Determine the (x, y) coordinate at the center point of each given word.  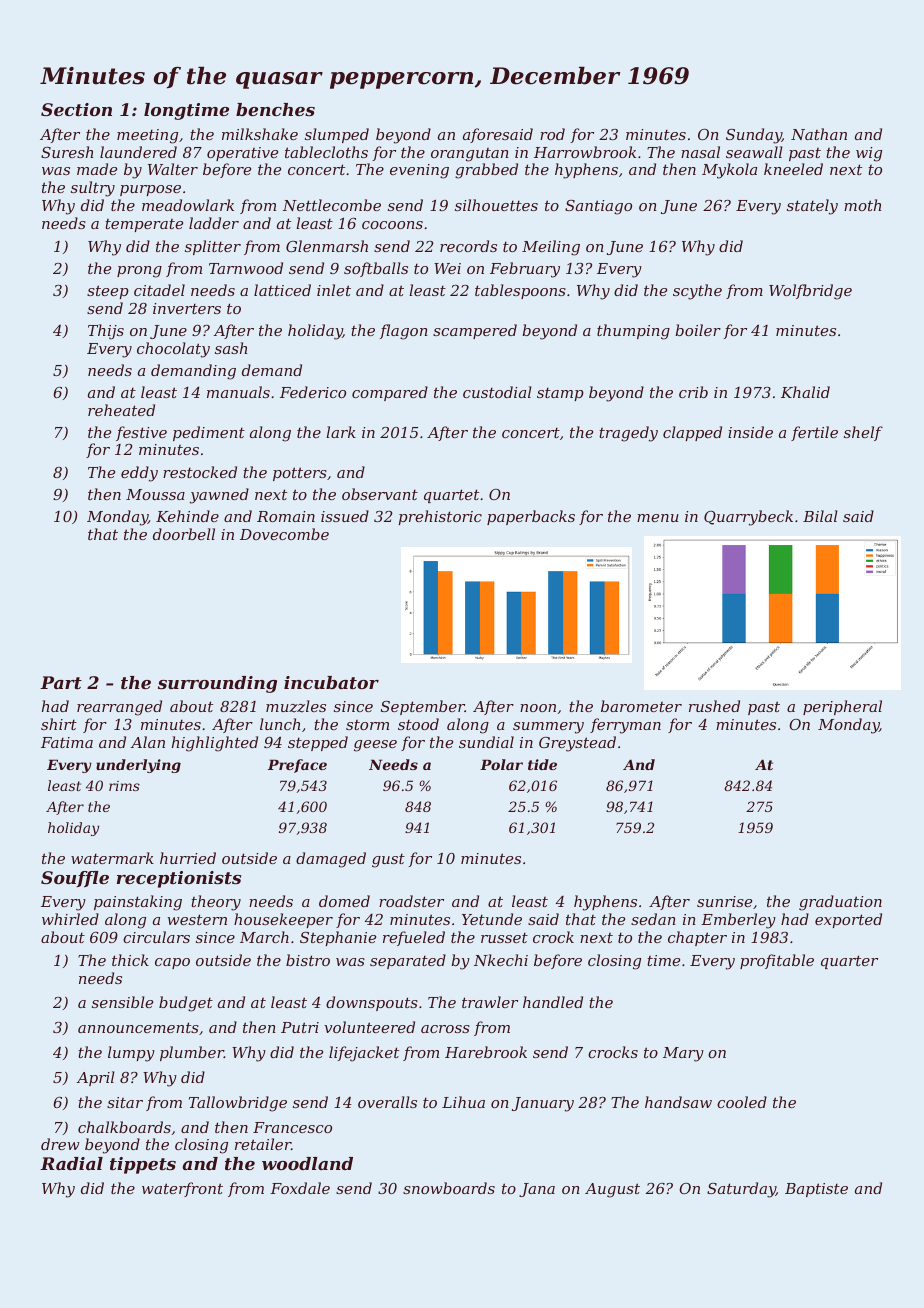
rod (552, 134)
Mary (683, 1054)
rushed (714, 706)
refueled (414, 938)
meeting (147, 136)
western (197, 919)
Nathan (819, 134)
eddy (139, 474)
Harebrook (486, 1052)
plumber (192, 1053)
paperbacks (531, 517)
